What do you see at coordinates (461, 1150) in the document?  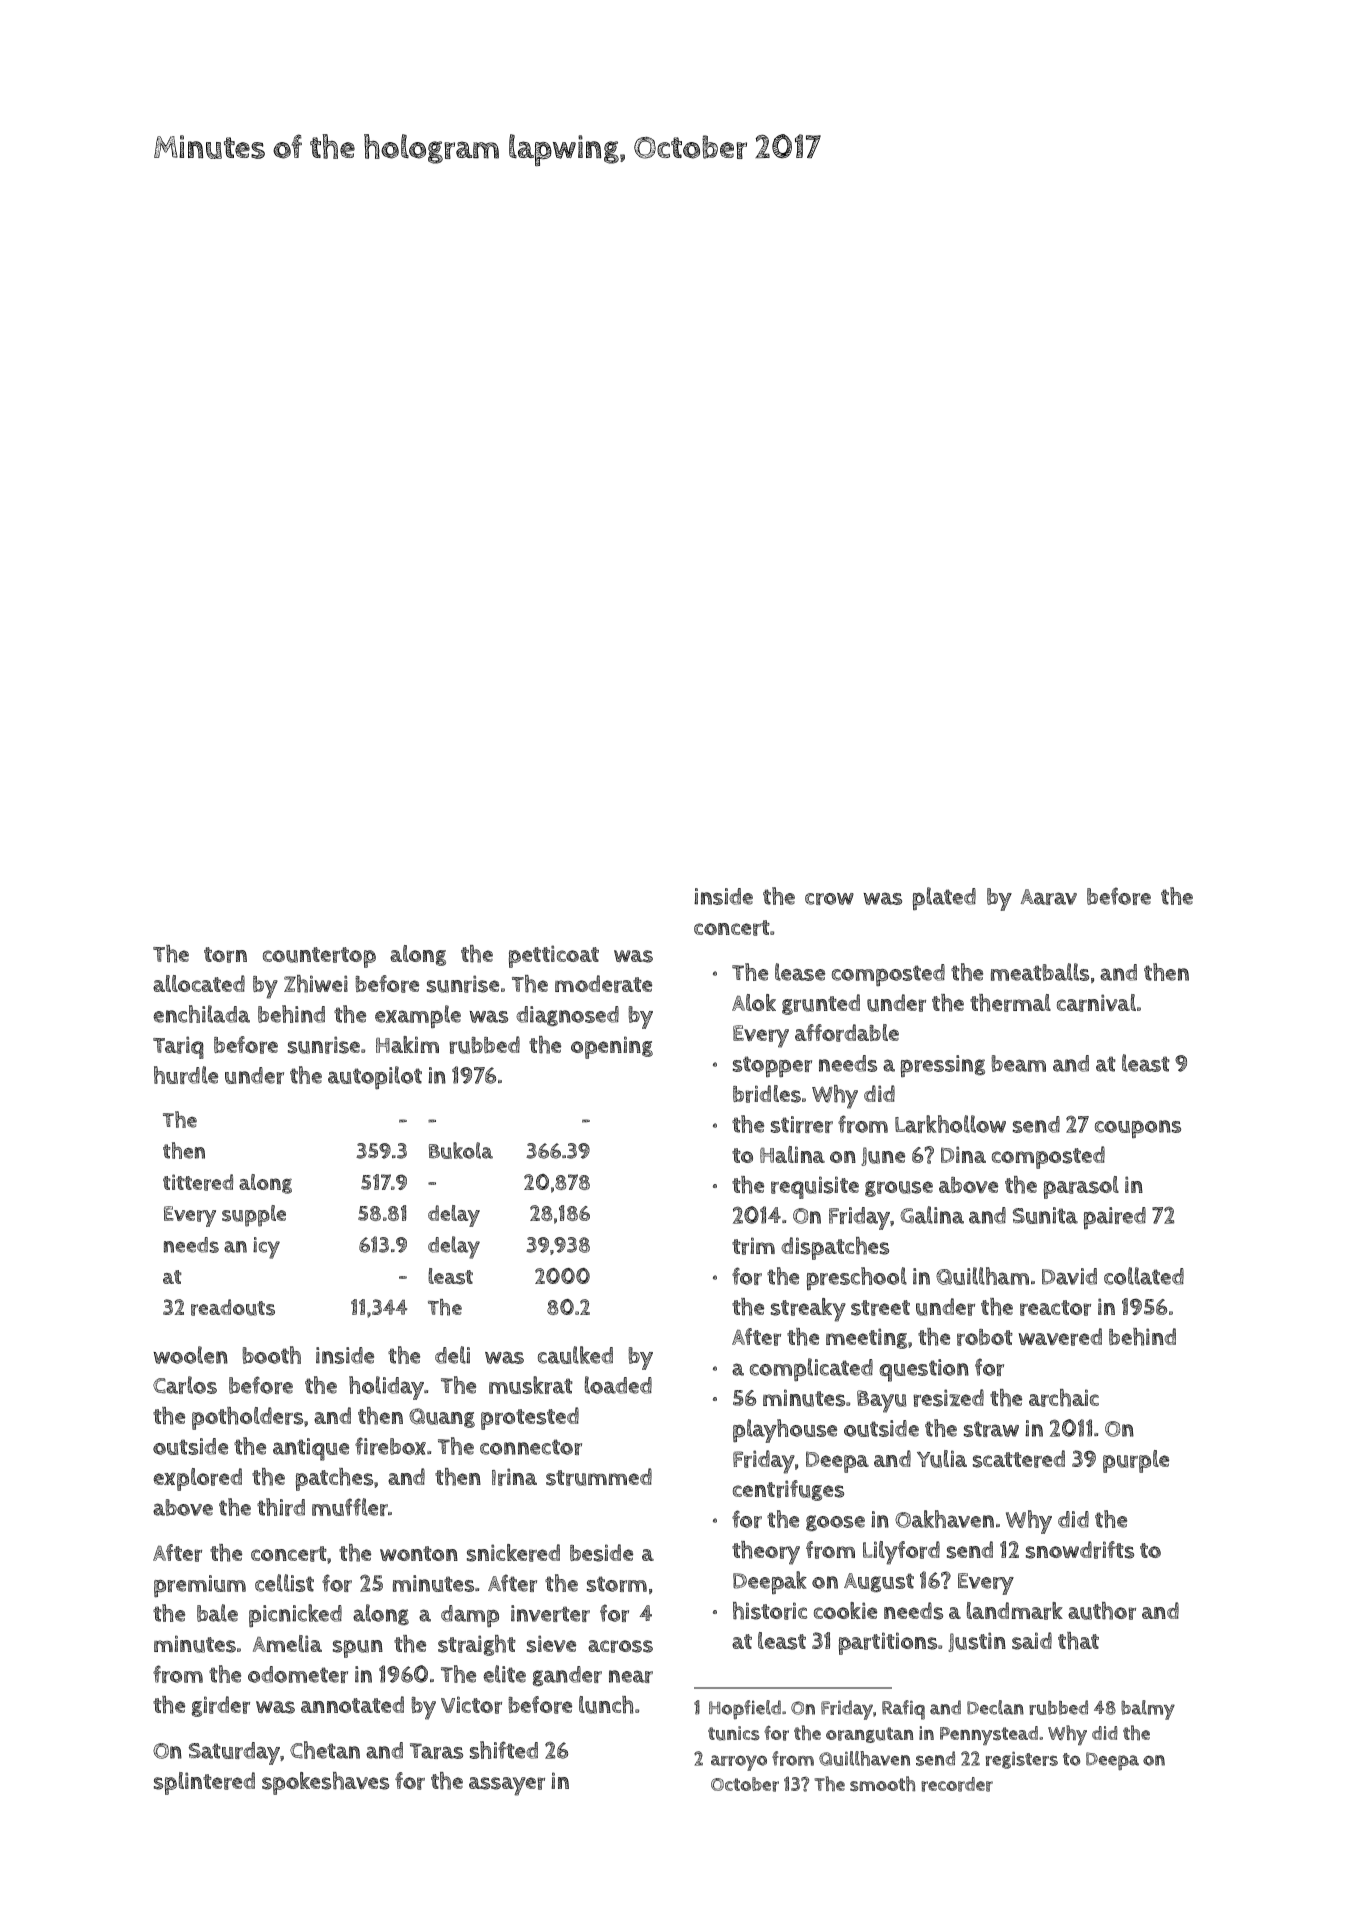 I see `Bukola` at bounding box center [461, 1150].
